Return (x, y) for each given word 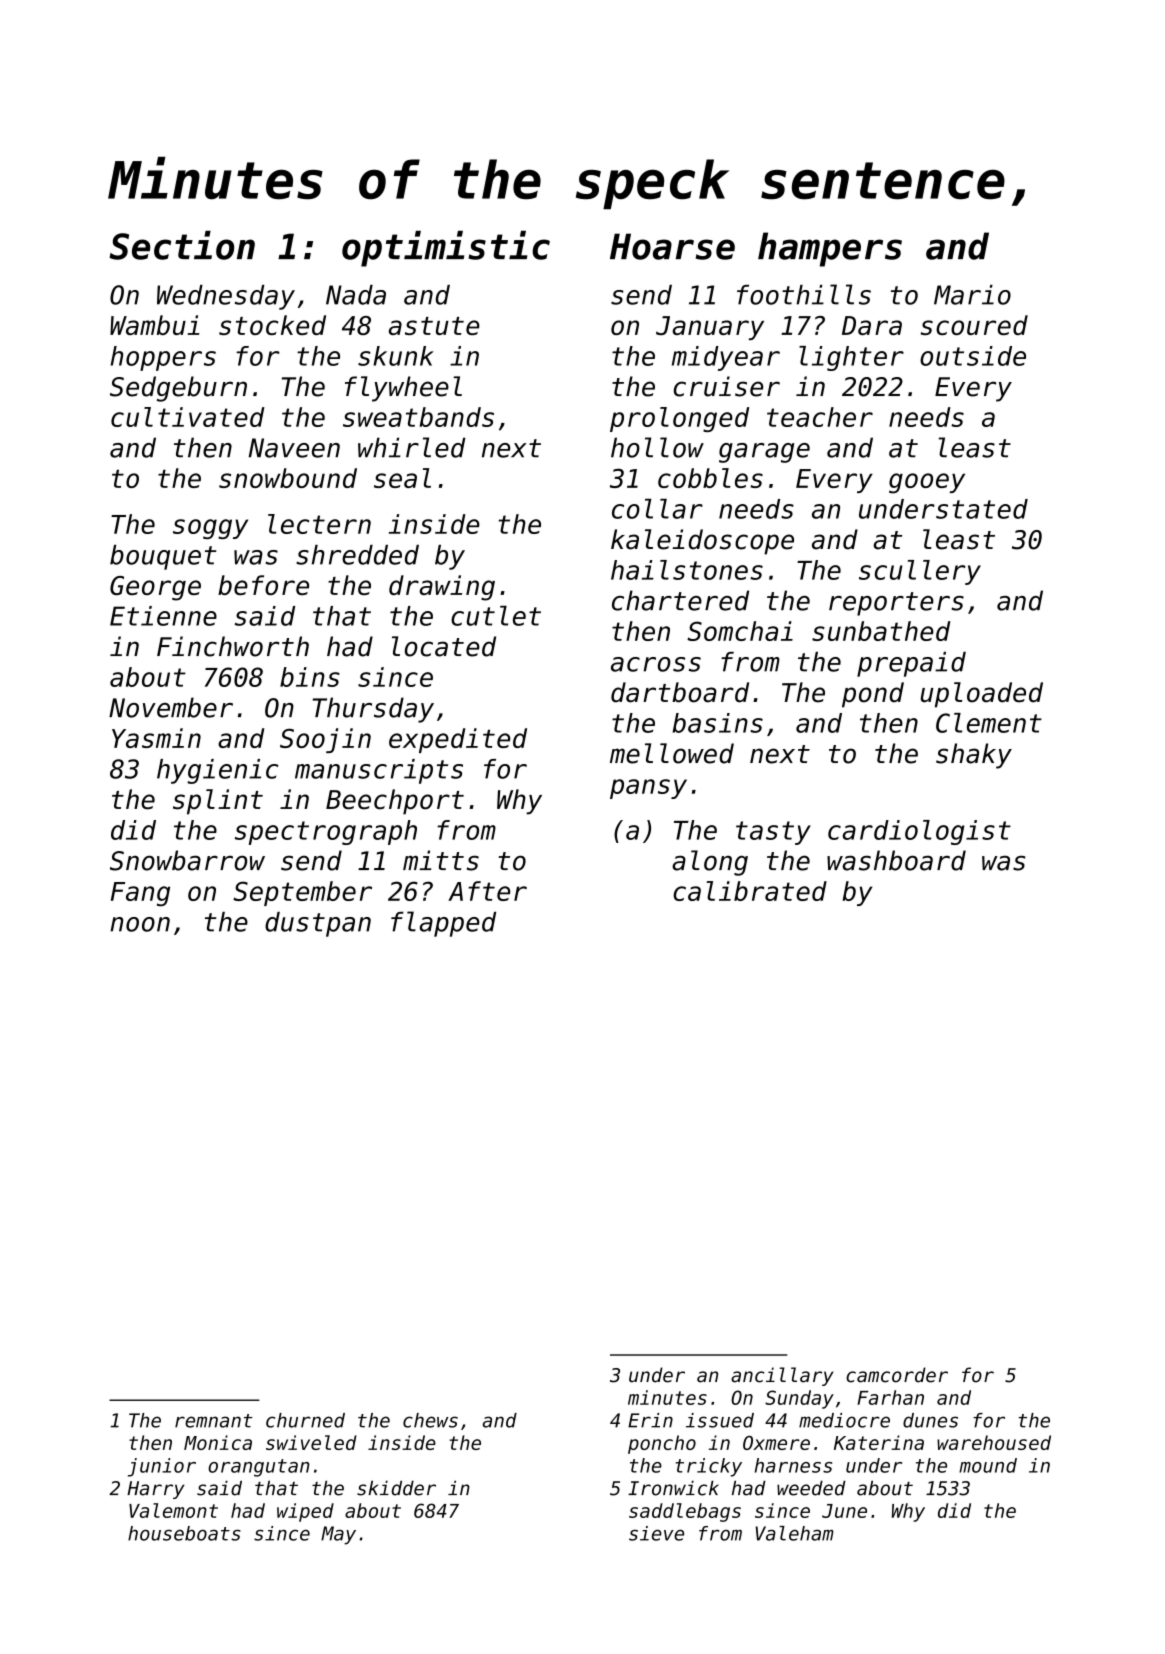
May (338, 1535)
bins (310, 677)
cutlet (496, 616)
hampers (830, 249)
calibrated (750, 891)
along (710, 863)
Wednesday (226, 297)
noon (140, 924)
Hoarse (672, 246)
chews (430, 1420)
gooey (927, 483)
